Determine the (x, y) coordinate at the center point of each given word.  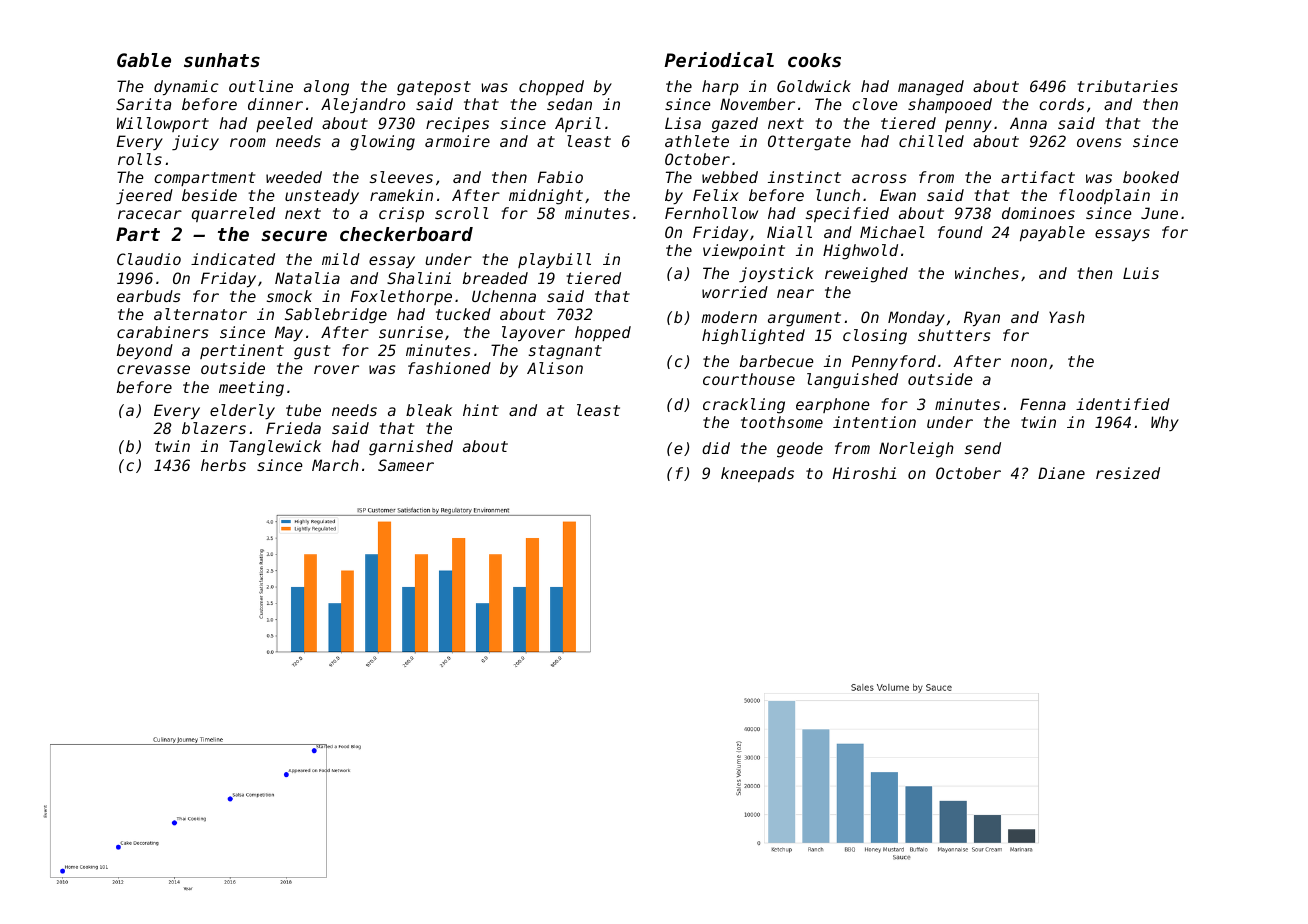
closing (875, 337)
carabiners (163, 332)
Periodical (719, 59)
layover (533, 333)
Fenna (1043, 404)
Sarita (143, 104)
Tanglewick (275, 448)
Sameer (406, 465)
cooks (814, 60)
